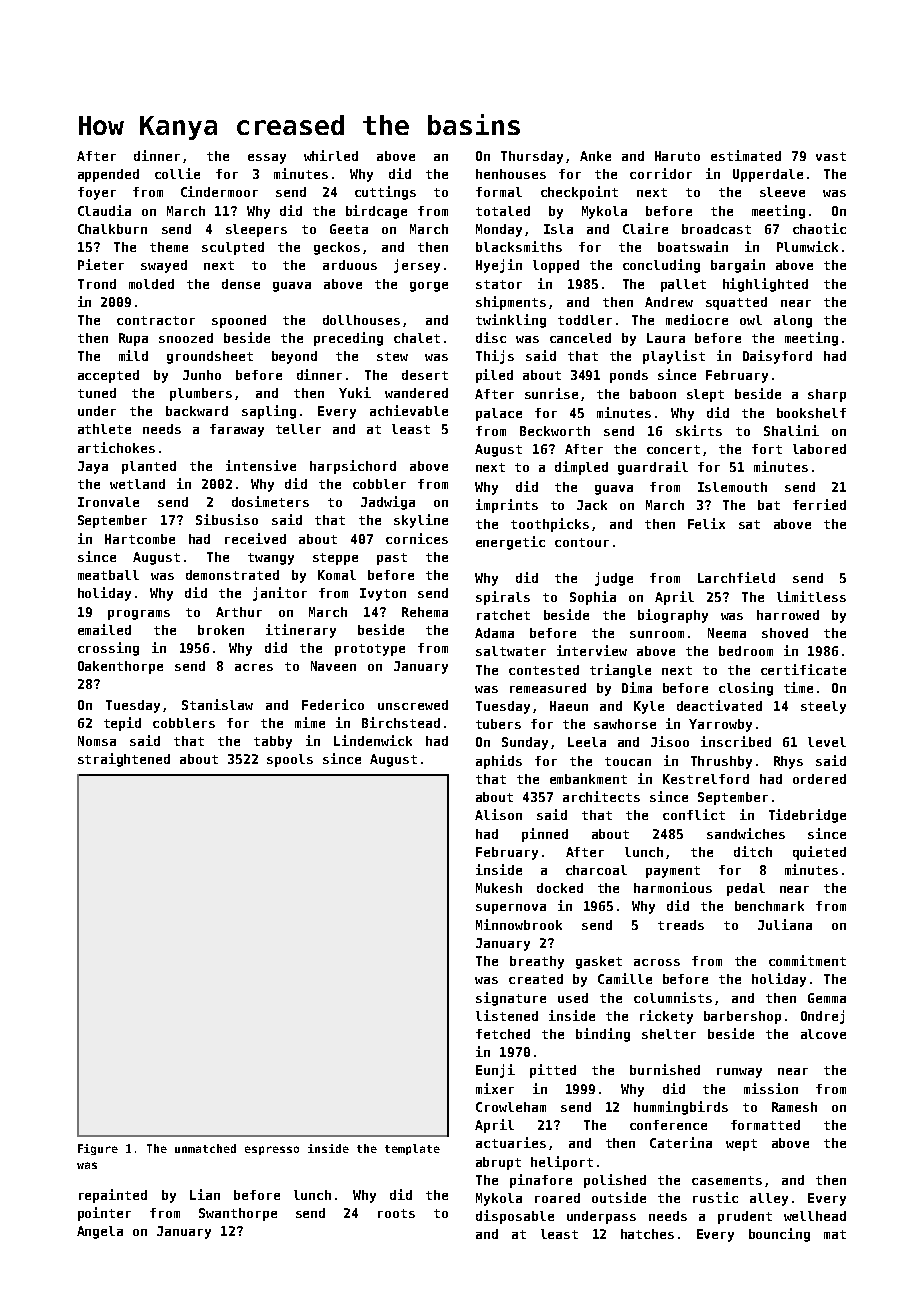 The width and height of the screenshot is (924, 1308). I want to click on tepid, so click(122, 724).
